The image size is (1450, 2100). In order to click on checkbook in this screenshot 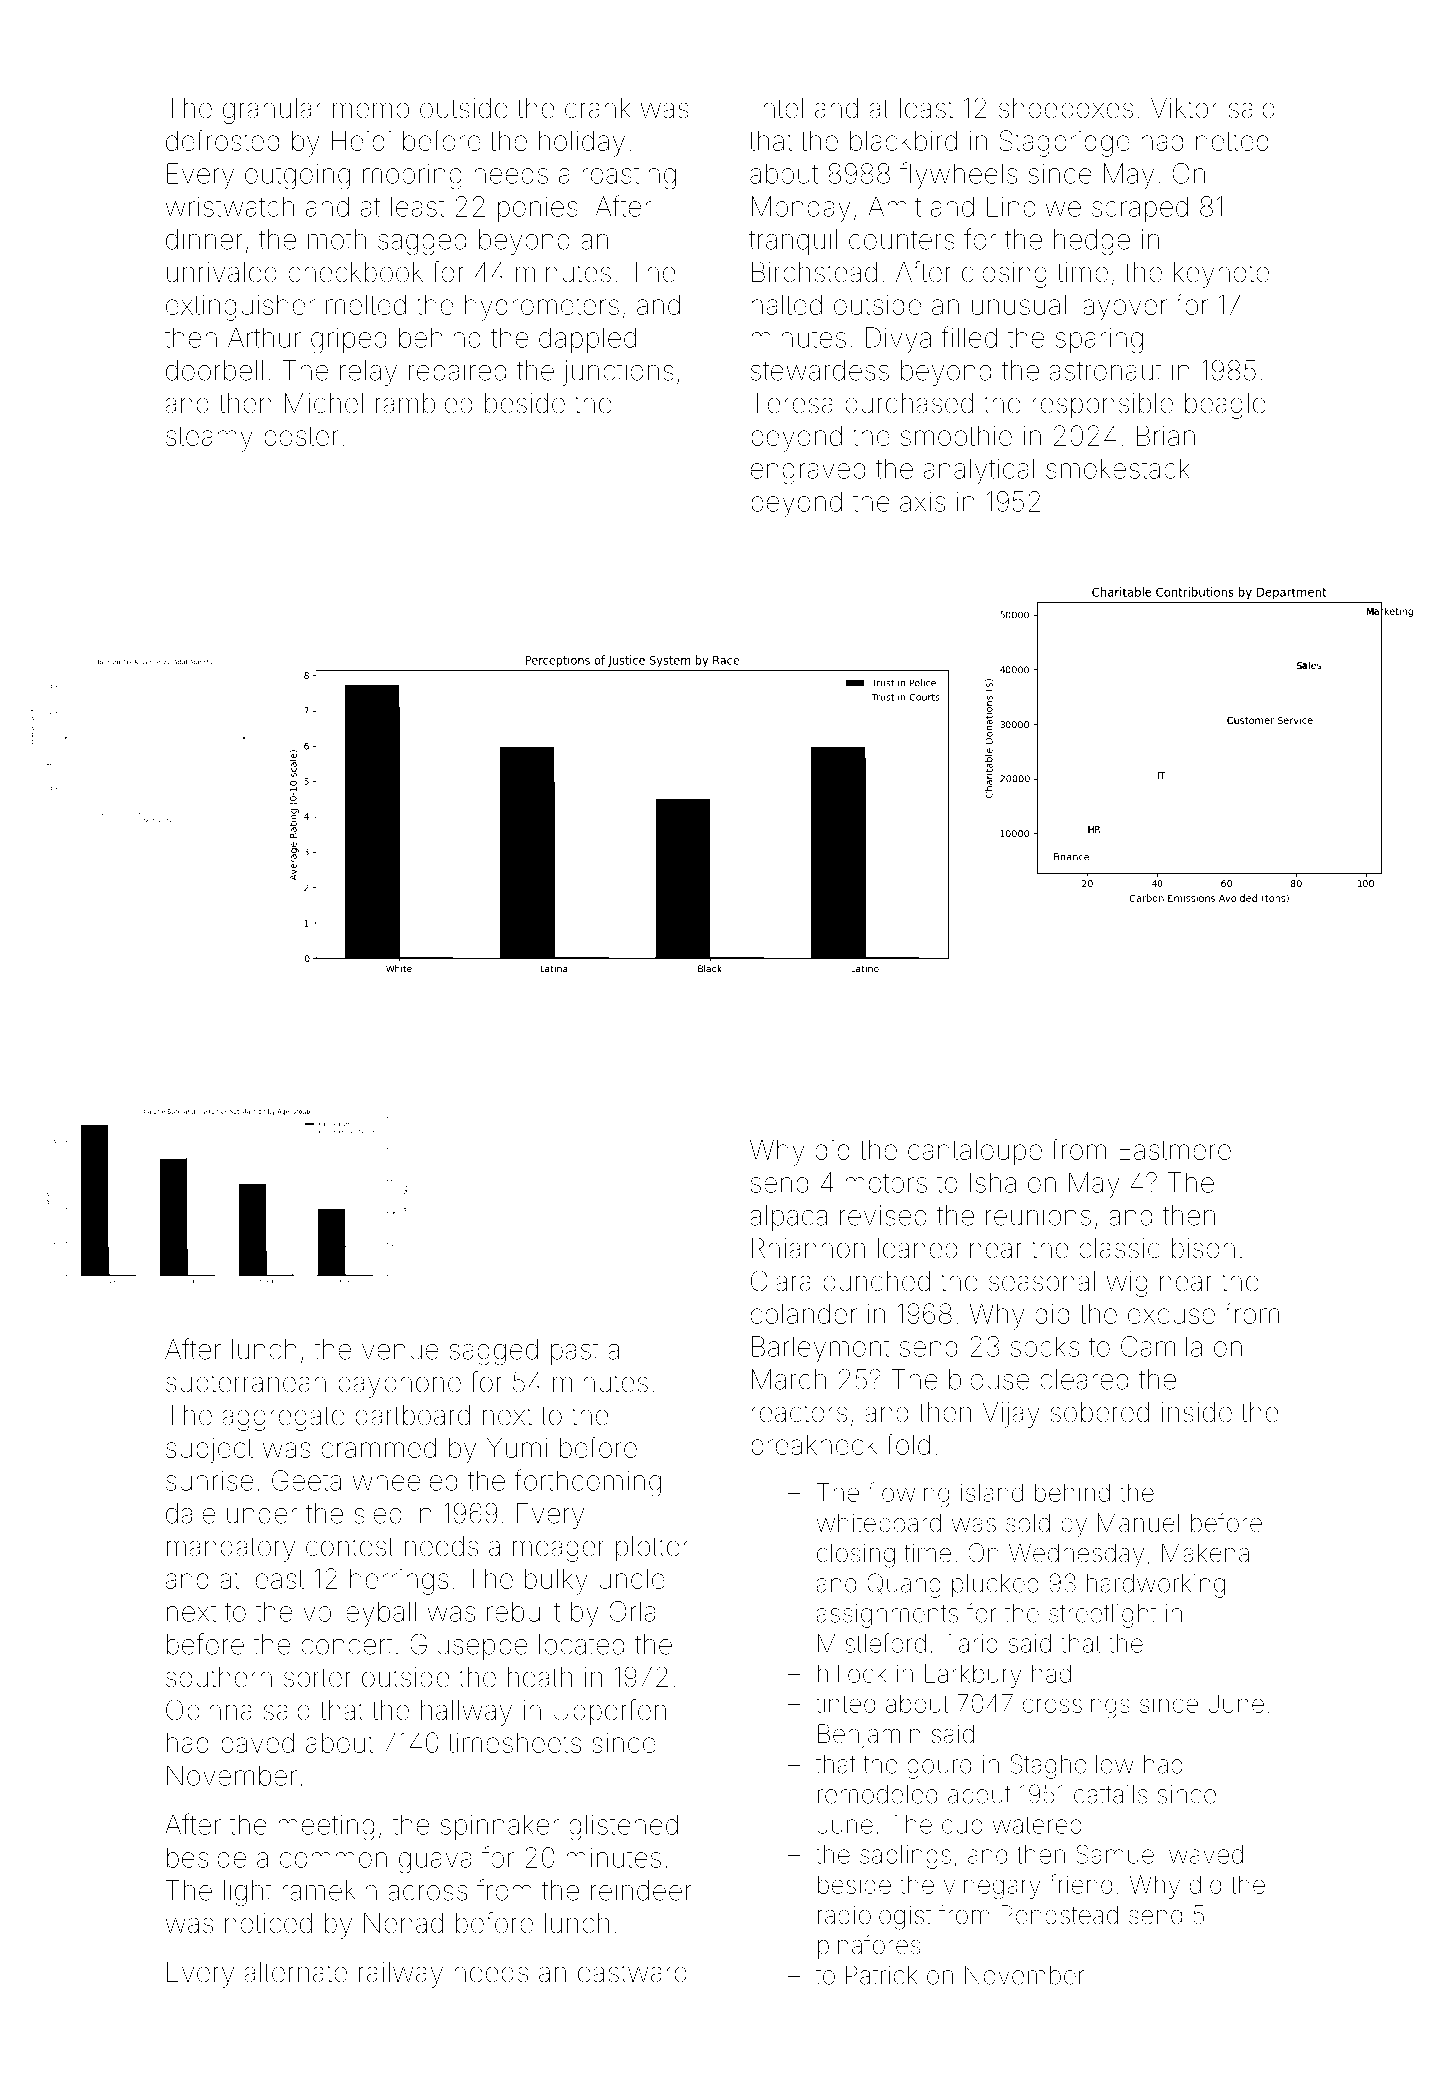, I will do `click(356, 272)`.
